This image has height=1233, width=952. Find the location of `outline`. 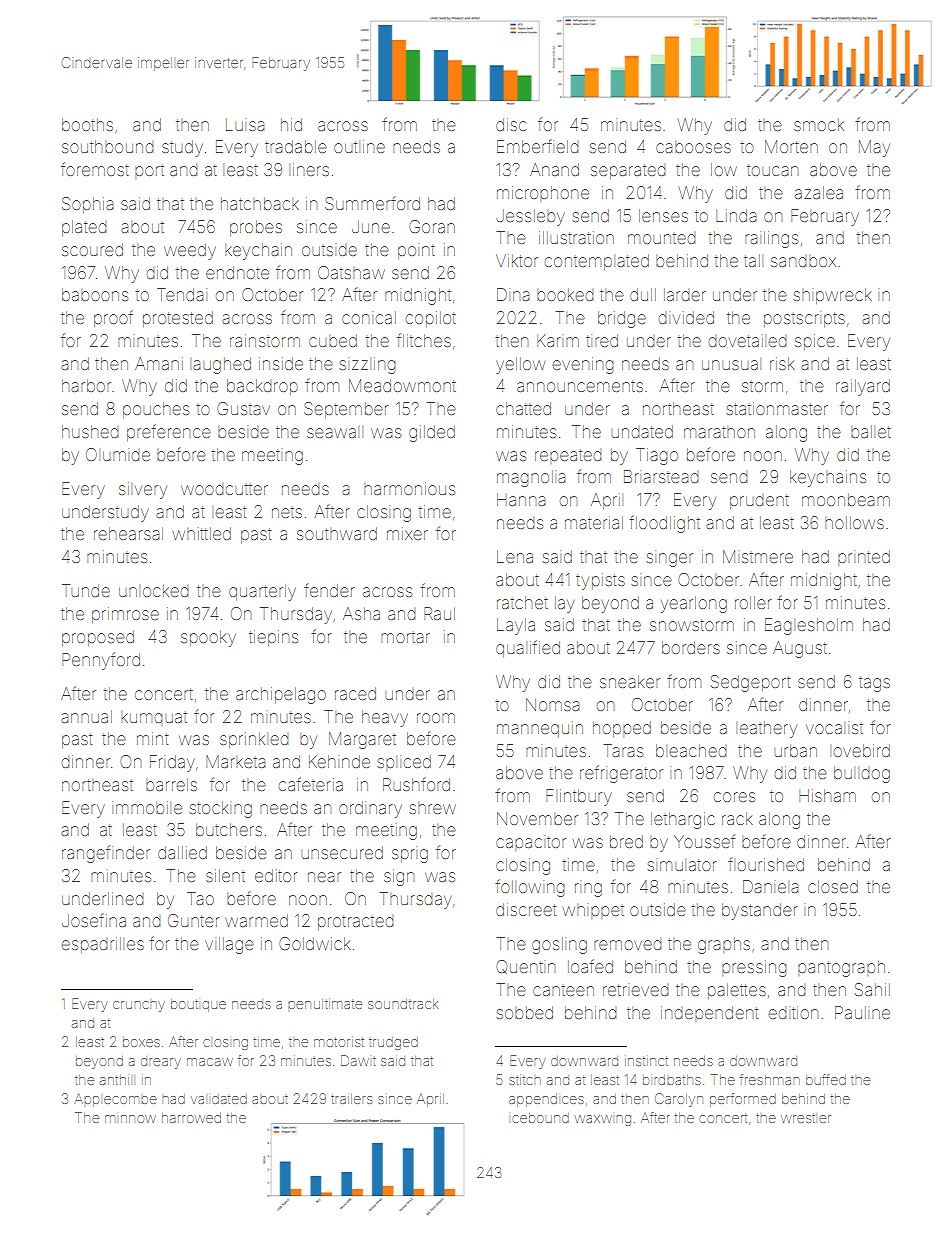

outline is located at coordinates (359, 146).
